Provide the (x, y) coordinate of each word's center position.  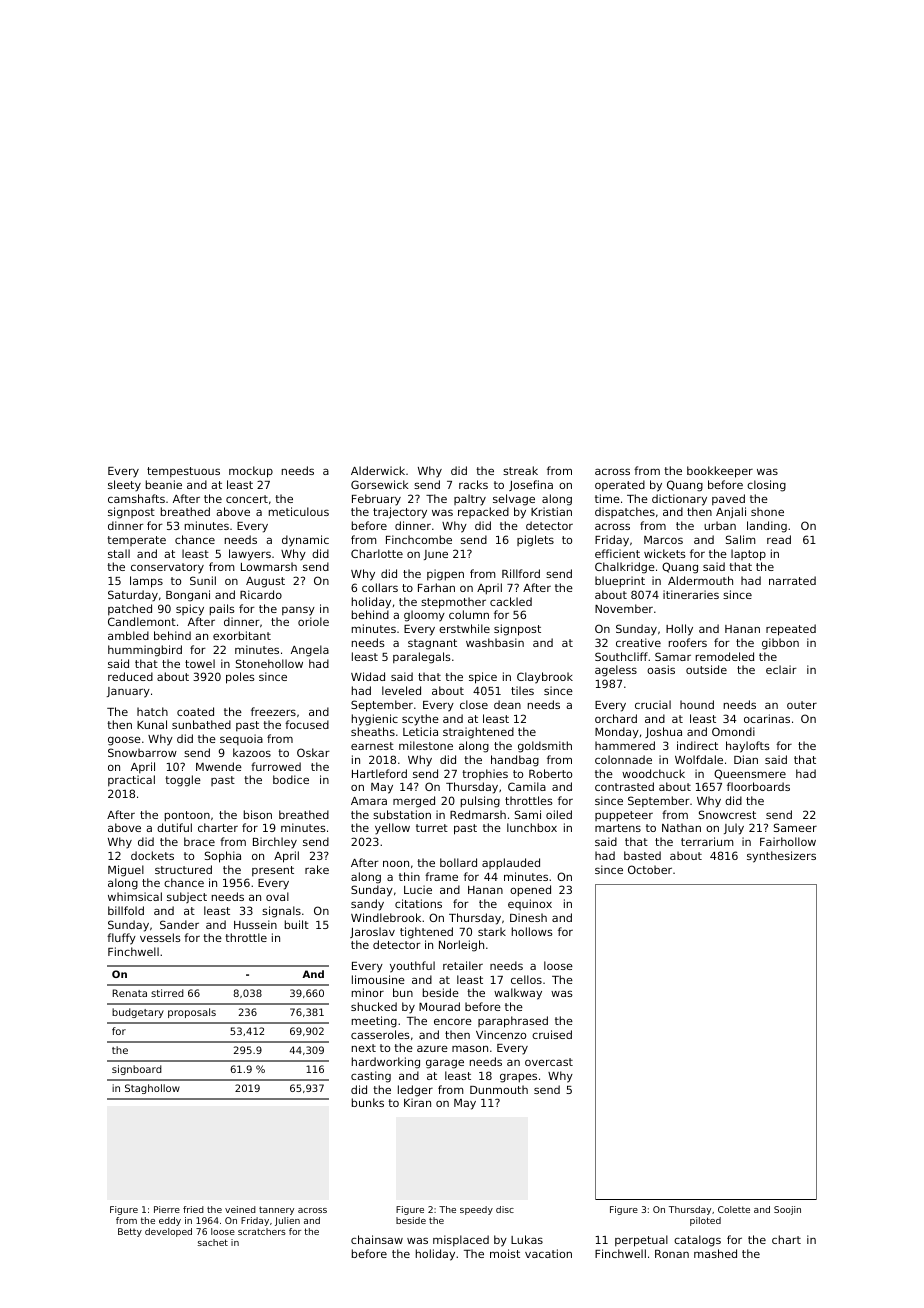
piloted (705, 1221)
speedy (476, 1210)
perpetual (641, 1241)
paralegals (422, 658)
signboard (137, 1070)
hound (697, 704)
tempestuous (183, 472)
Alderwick (378, 470)
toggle (183, 781)
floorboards (758, 786)
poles (240, 678)
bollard (458, 862)
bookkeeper (720, 472)
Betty (130, 1232)
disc (505, 1209)
